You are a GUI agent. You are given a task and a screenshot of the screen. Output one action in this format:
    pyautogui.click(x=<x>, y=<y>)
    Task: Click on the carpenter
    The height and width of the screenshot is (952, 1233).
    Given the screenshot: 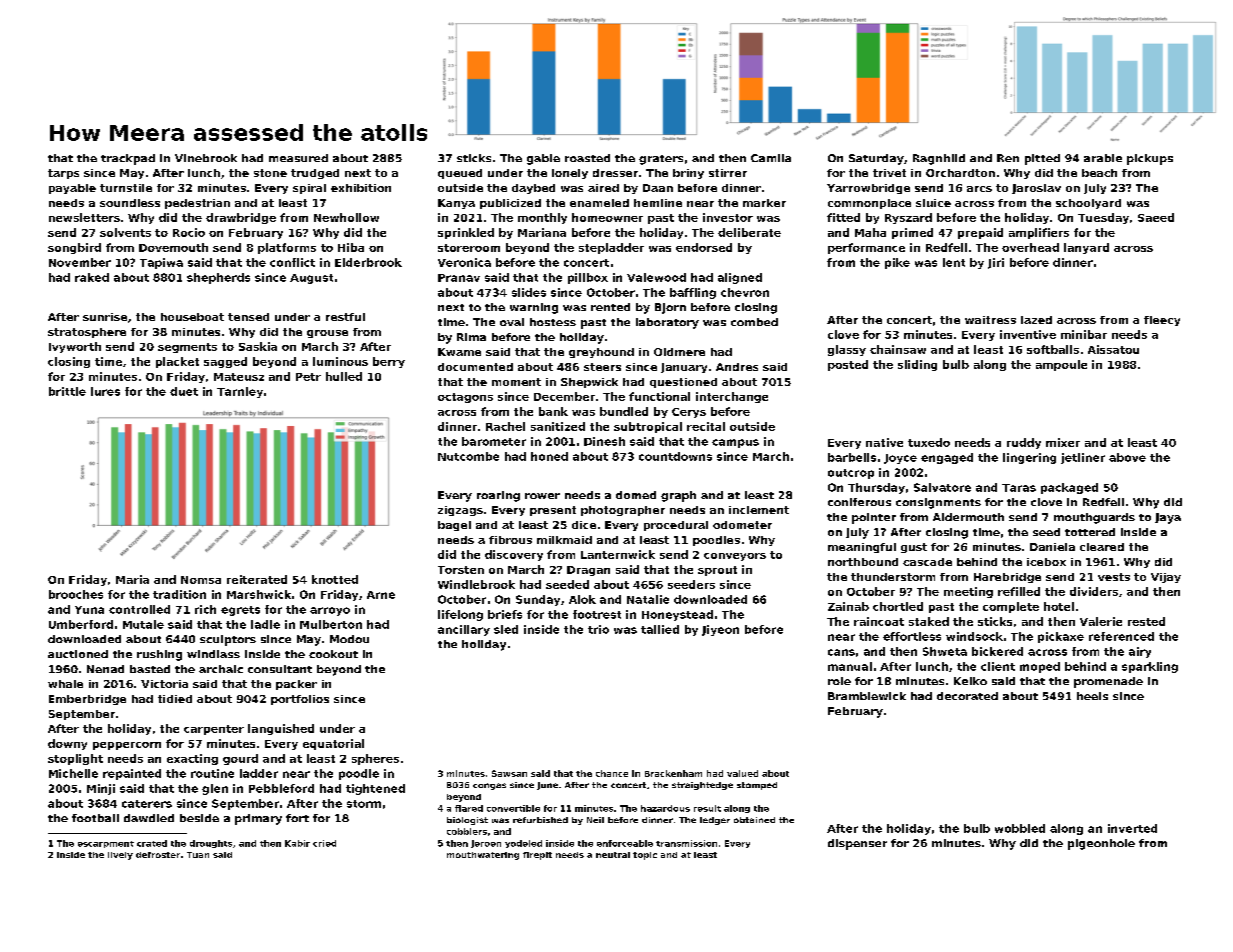 What is the action you would take?
    pyautogui.click(x=214, y=730)
